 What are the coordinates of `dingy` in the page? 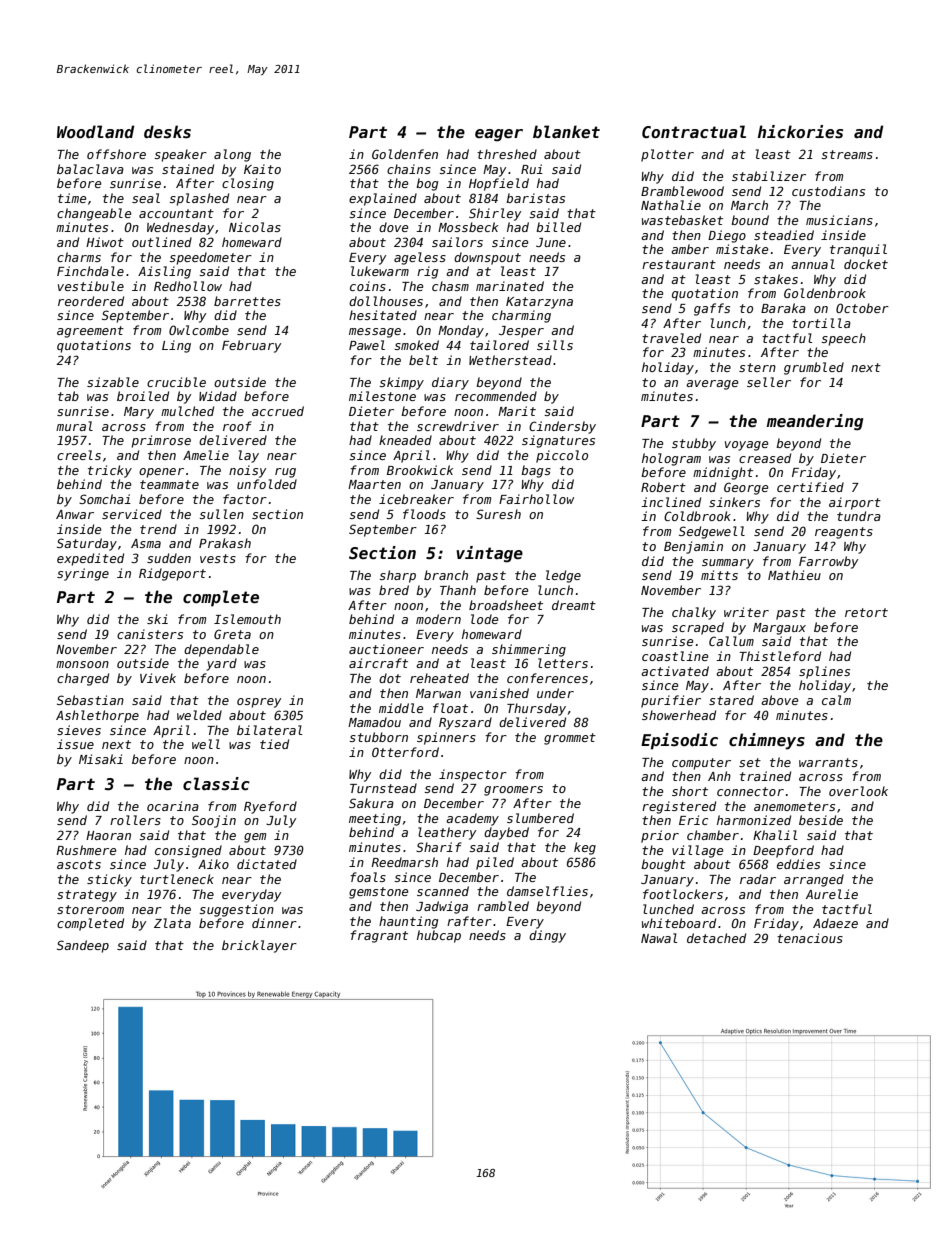 It's located at (547, 936).
